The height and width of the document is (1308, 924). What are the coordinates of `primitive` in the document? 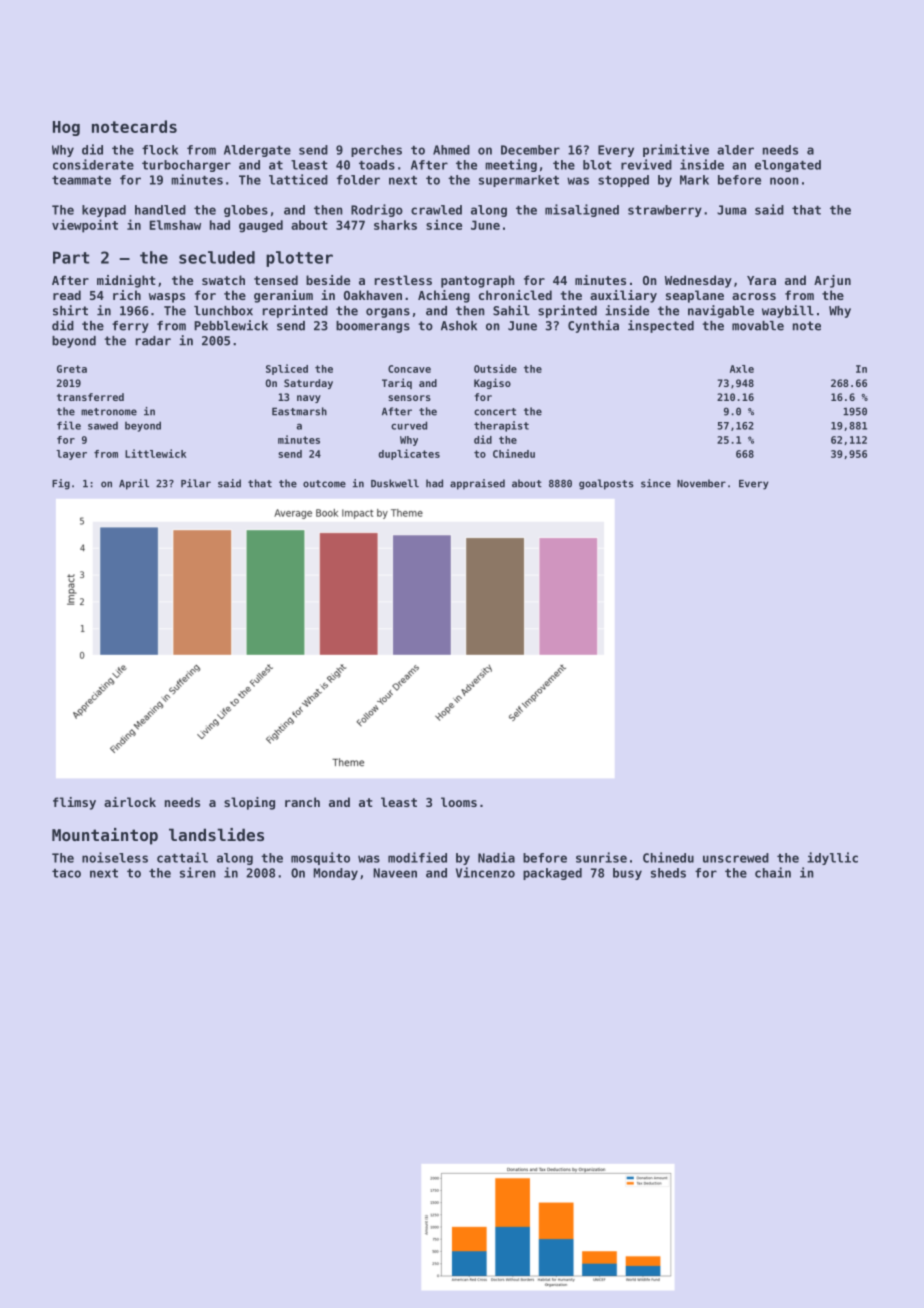 It's located at (676, 150).
